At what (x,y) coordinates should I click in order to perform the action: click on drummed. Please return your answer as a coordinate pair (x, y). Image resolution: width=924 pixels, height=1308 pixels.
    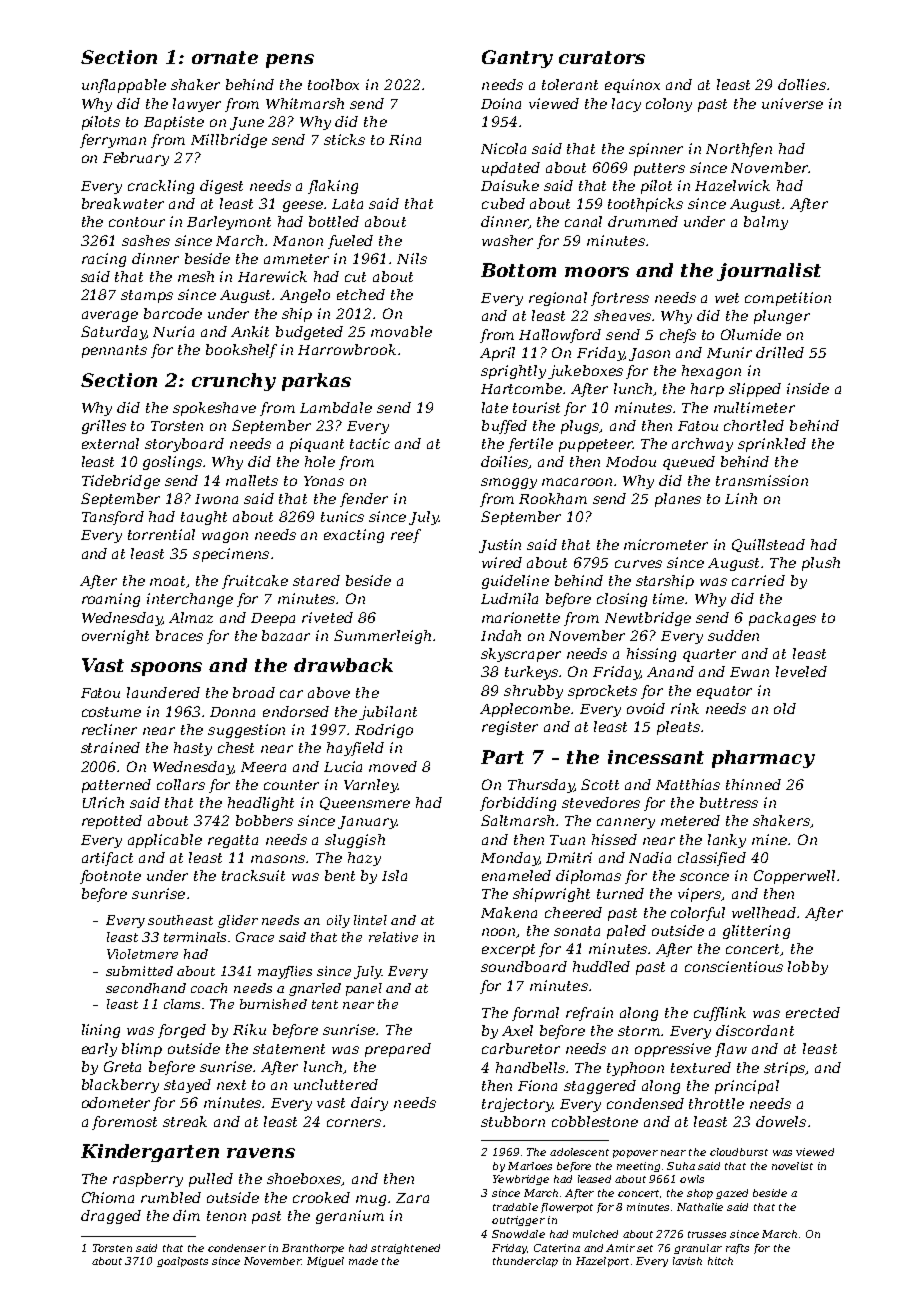
    Looking at the image, I should click on (643, 221).
